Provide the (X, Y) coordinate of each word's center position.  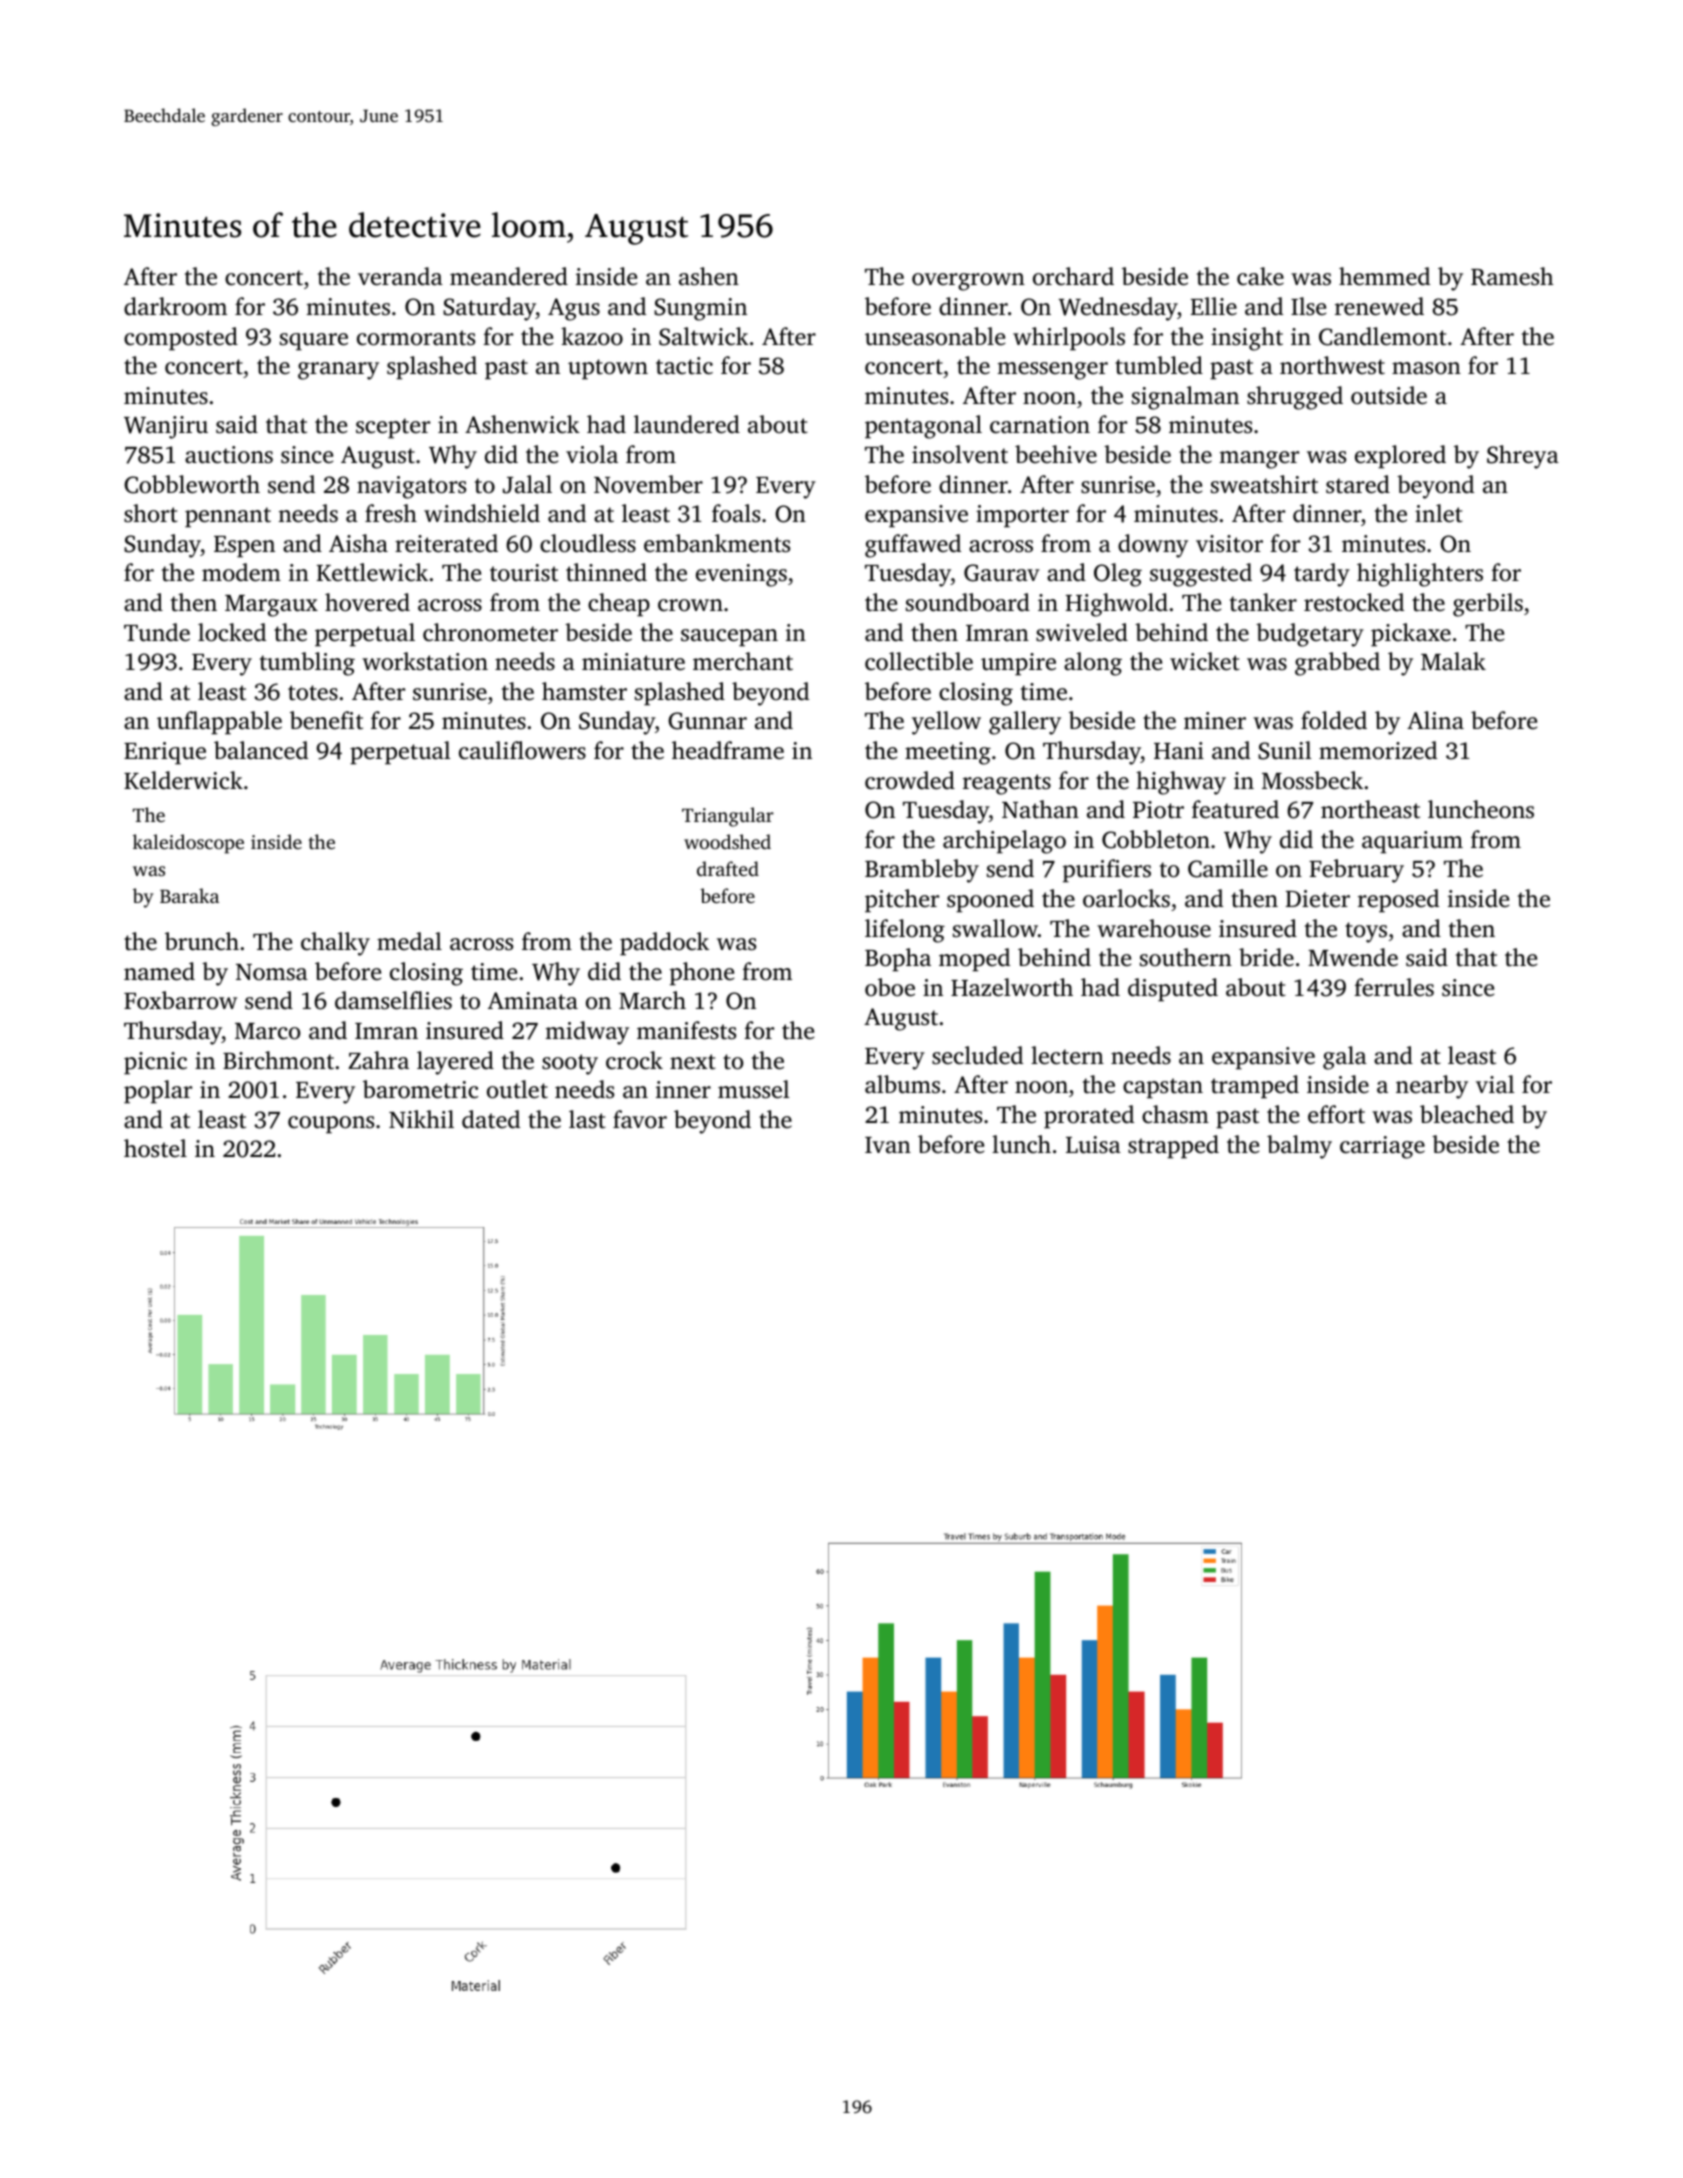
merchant (743, 661)
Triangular (728, 817)
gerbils (1488, 605)
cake (1260, 276)
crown (690, 605)
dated (491, 1119)
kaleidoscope (188, 844)
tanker (1263, 602)
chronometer (490, 632)
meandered (509, 276)
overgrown (968, 282)
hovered (367, 602)
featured (1235, 809)
